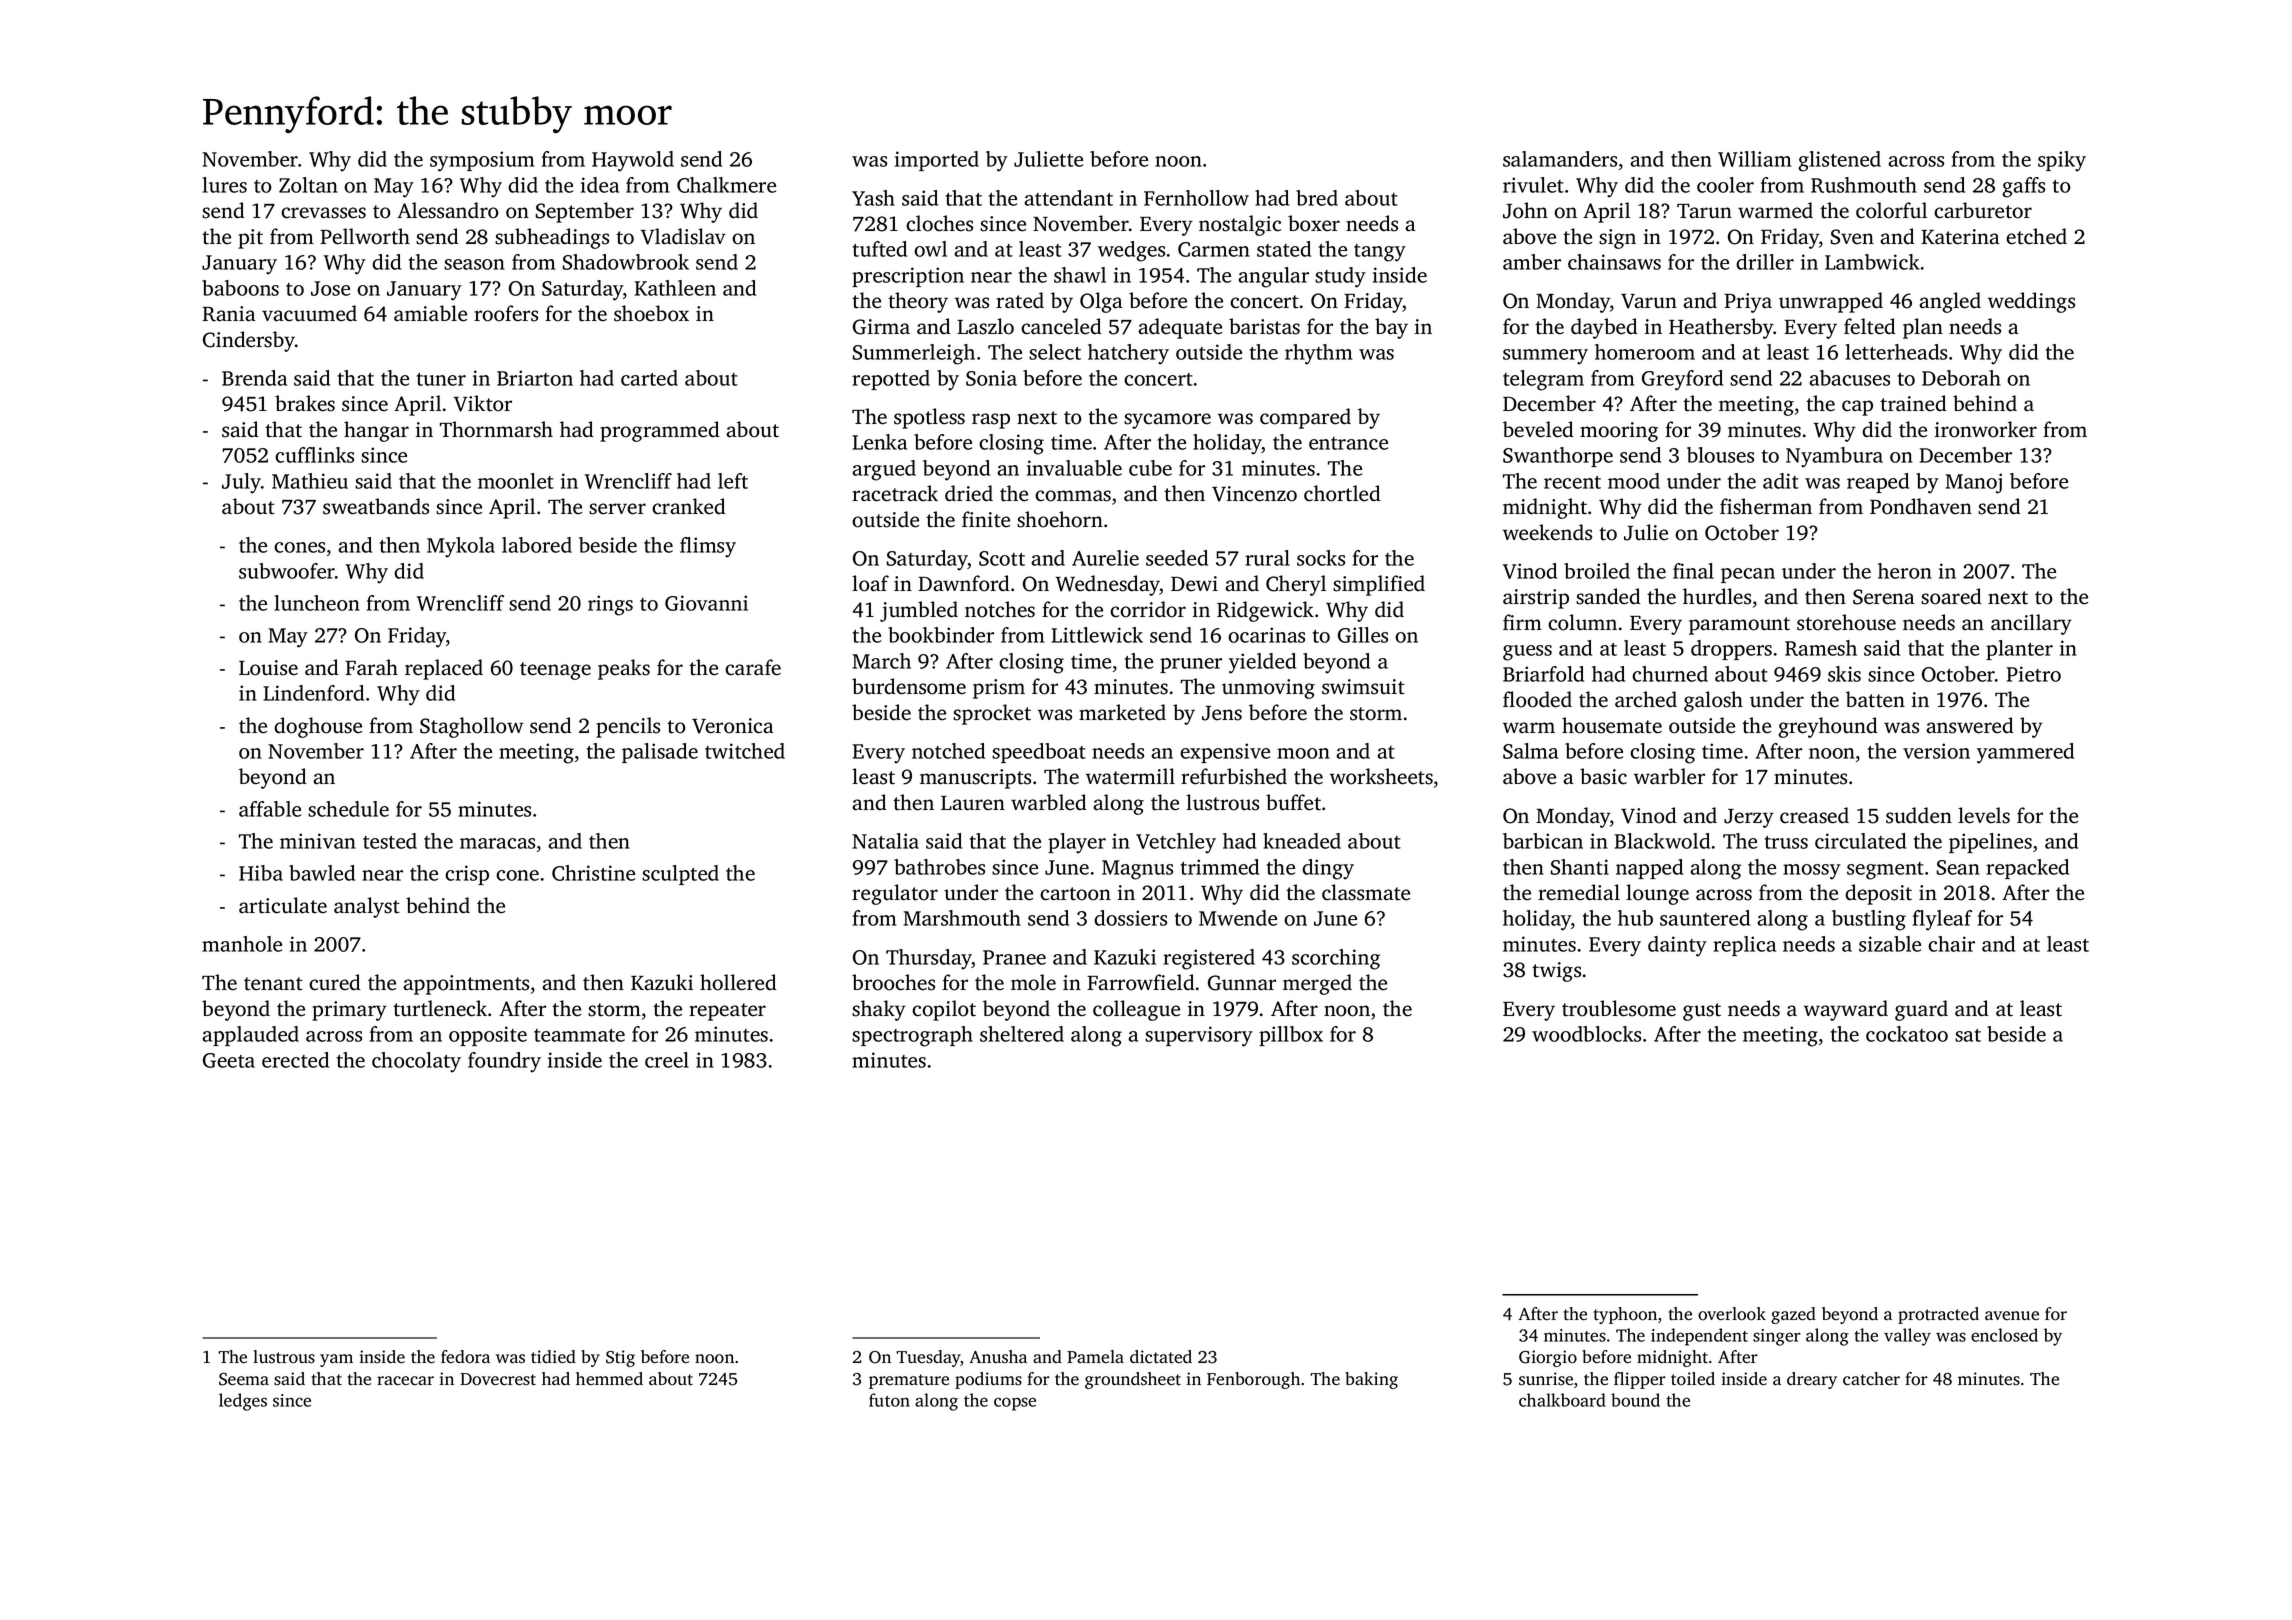 The height and width of the screenshot is (1620, 2292). Describe the element at coordinates (1635, 1400) in the screenshot. I see `bound` at that location.
